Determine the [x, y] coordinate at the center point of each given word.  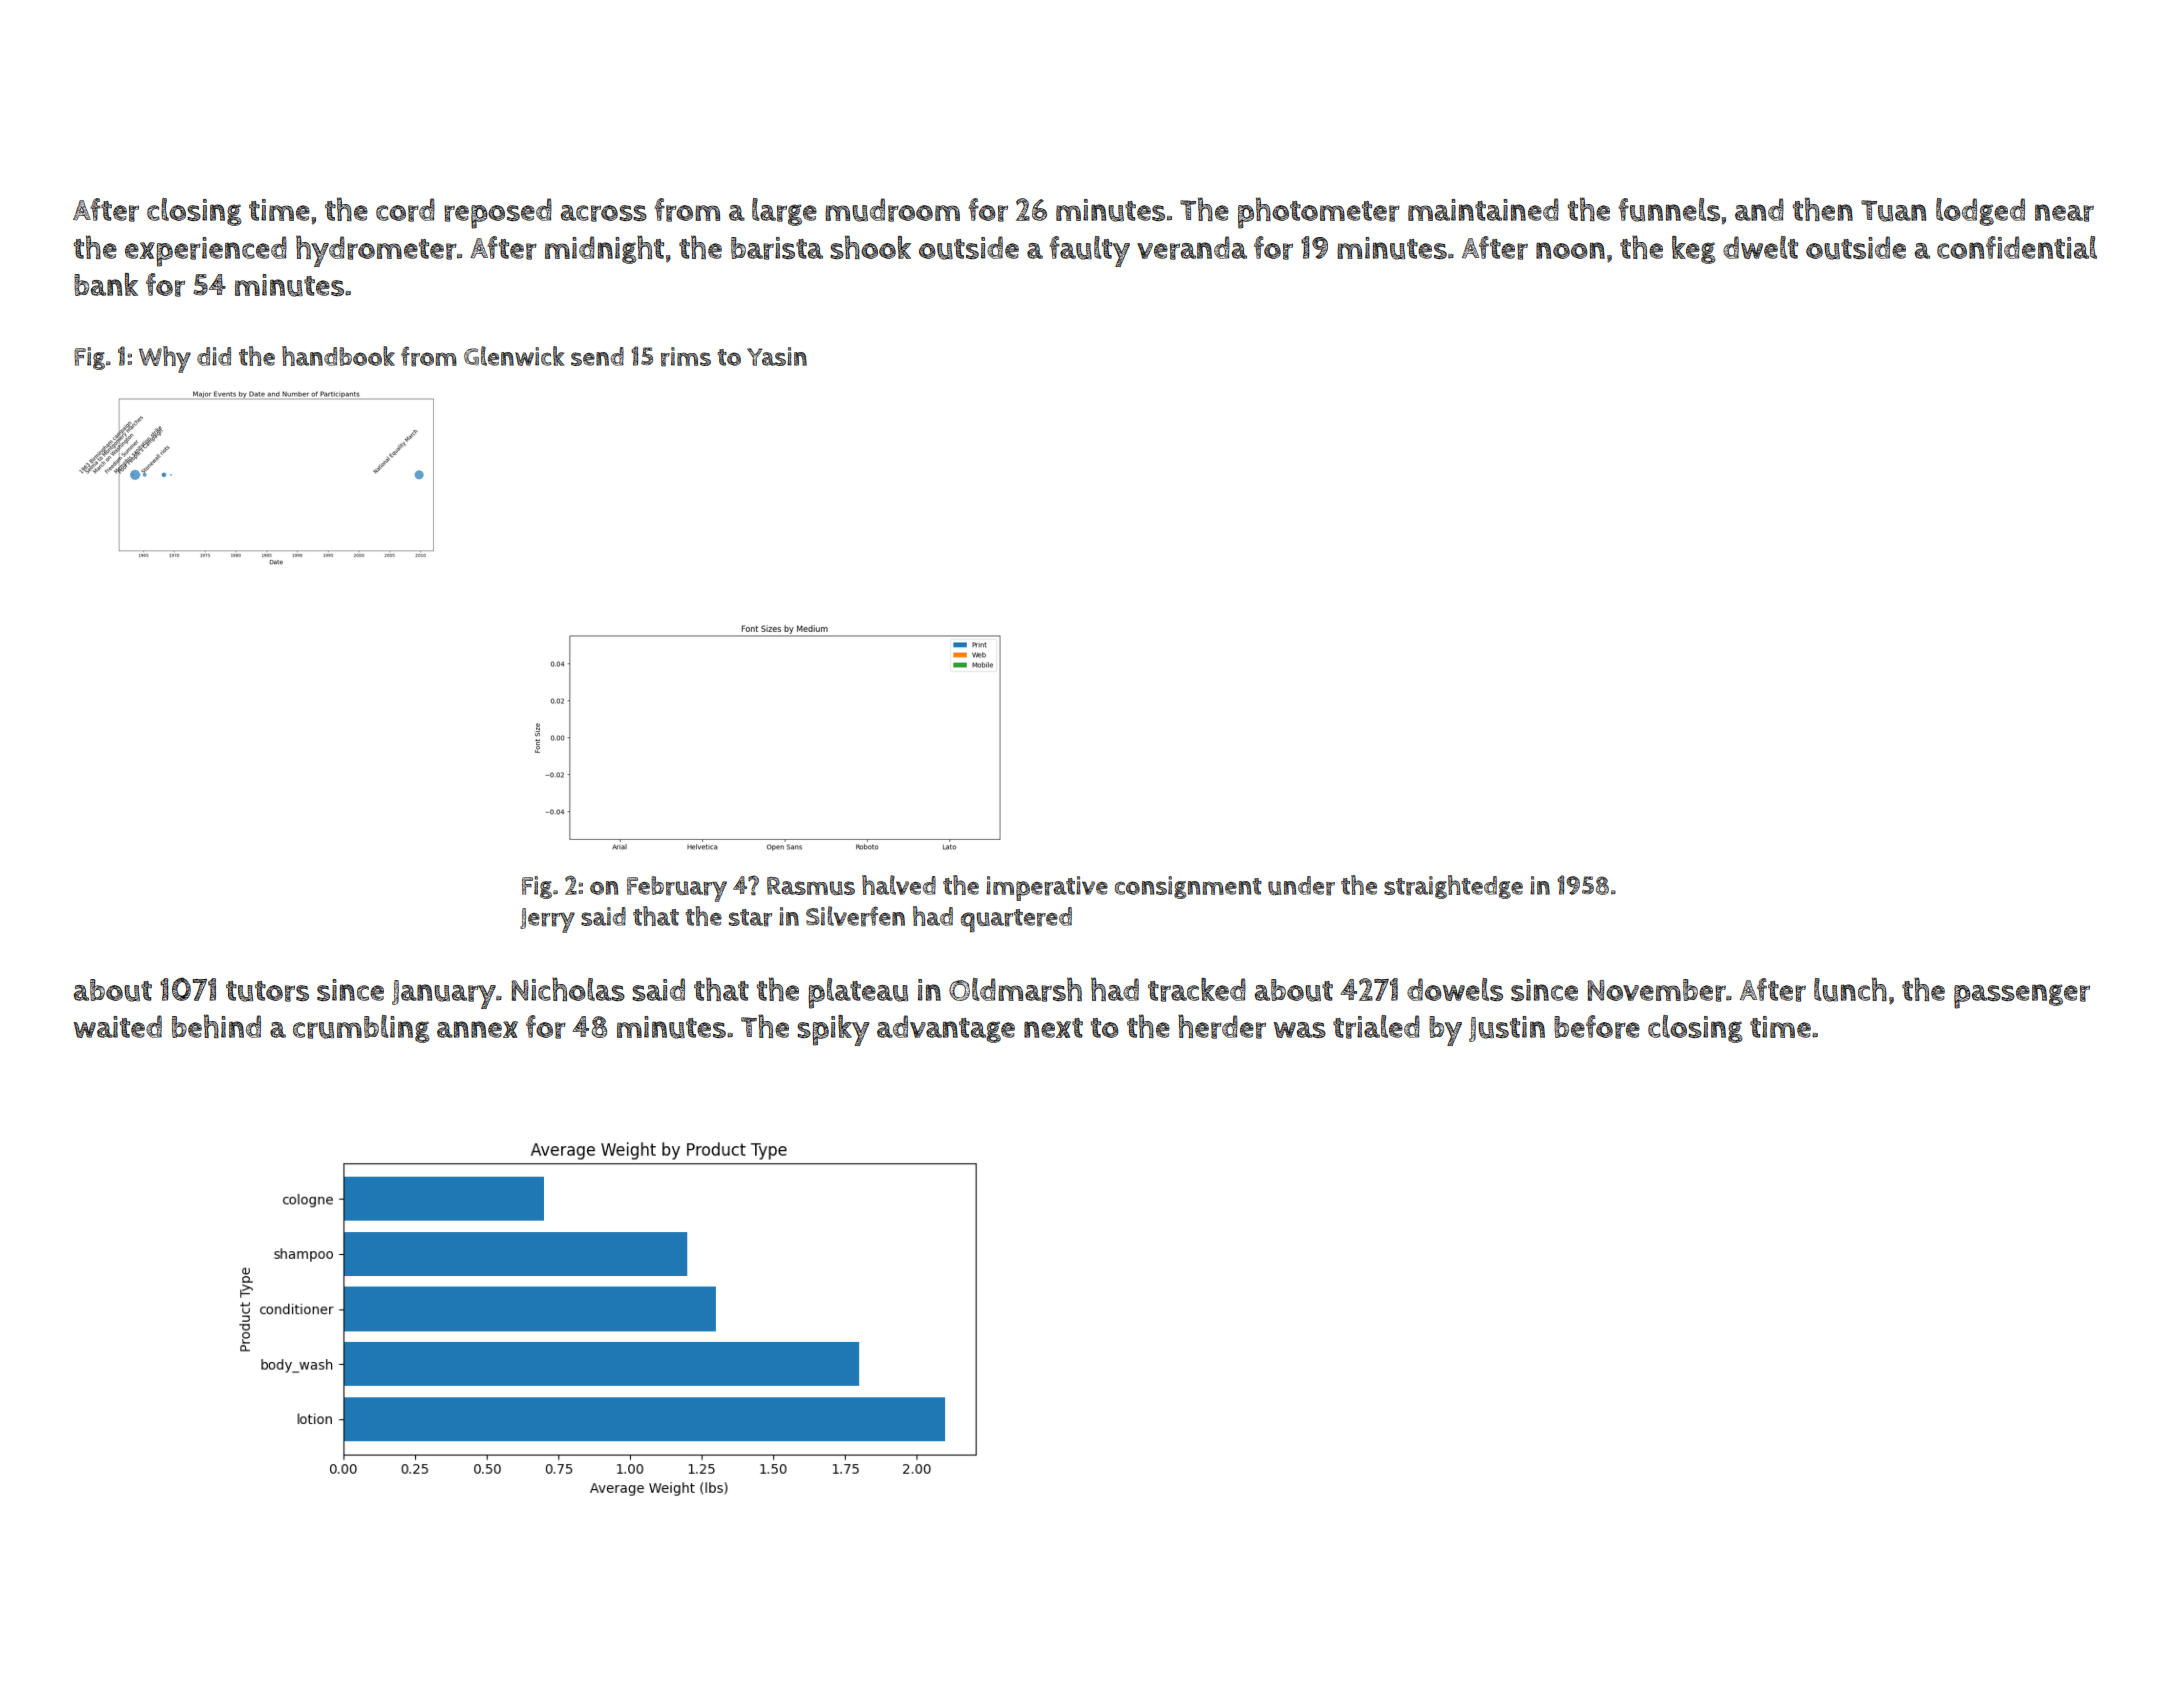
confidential [2017, 247]
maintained [1483, 209]
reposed [498, 213]
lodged [1980, 212]
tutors [267, 991]
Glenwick [514, 356]
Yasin [777, 356]
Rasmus [811, 886]
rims [686, 357]
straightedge [1453, 887]
